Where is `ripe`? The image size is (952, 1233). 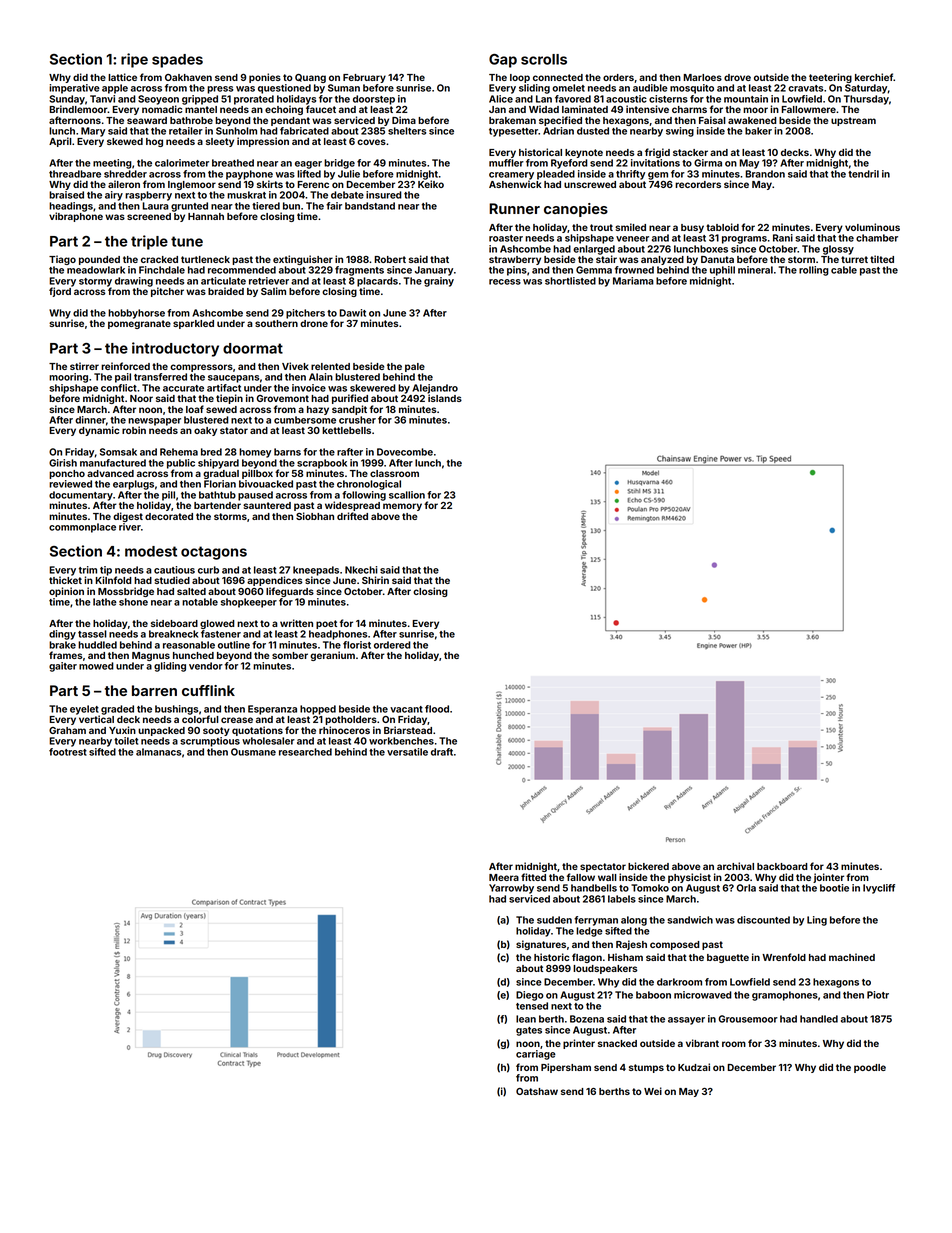
ripe is located at coordinates (134, 60).
